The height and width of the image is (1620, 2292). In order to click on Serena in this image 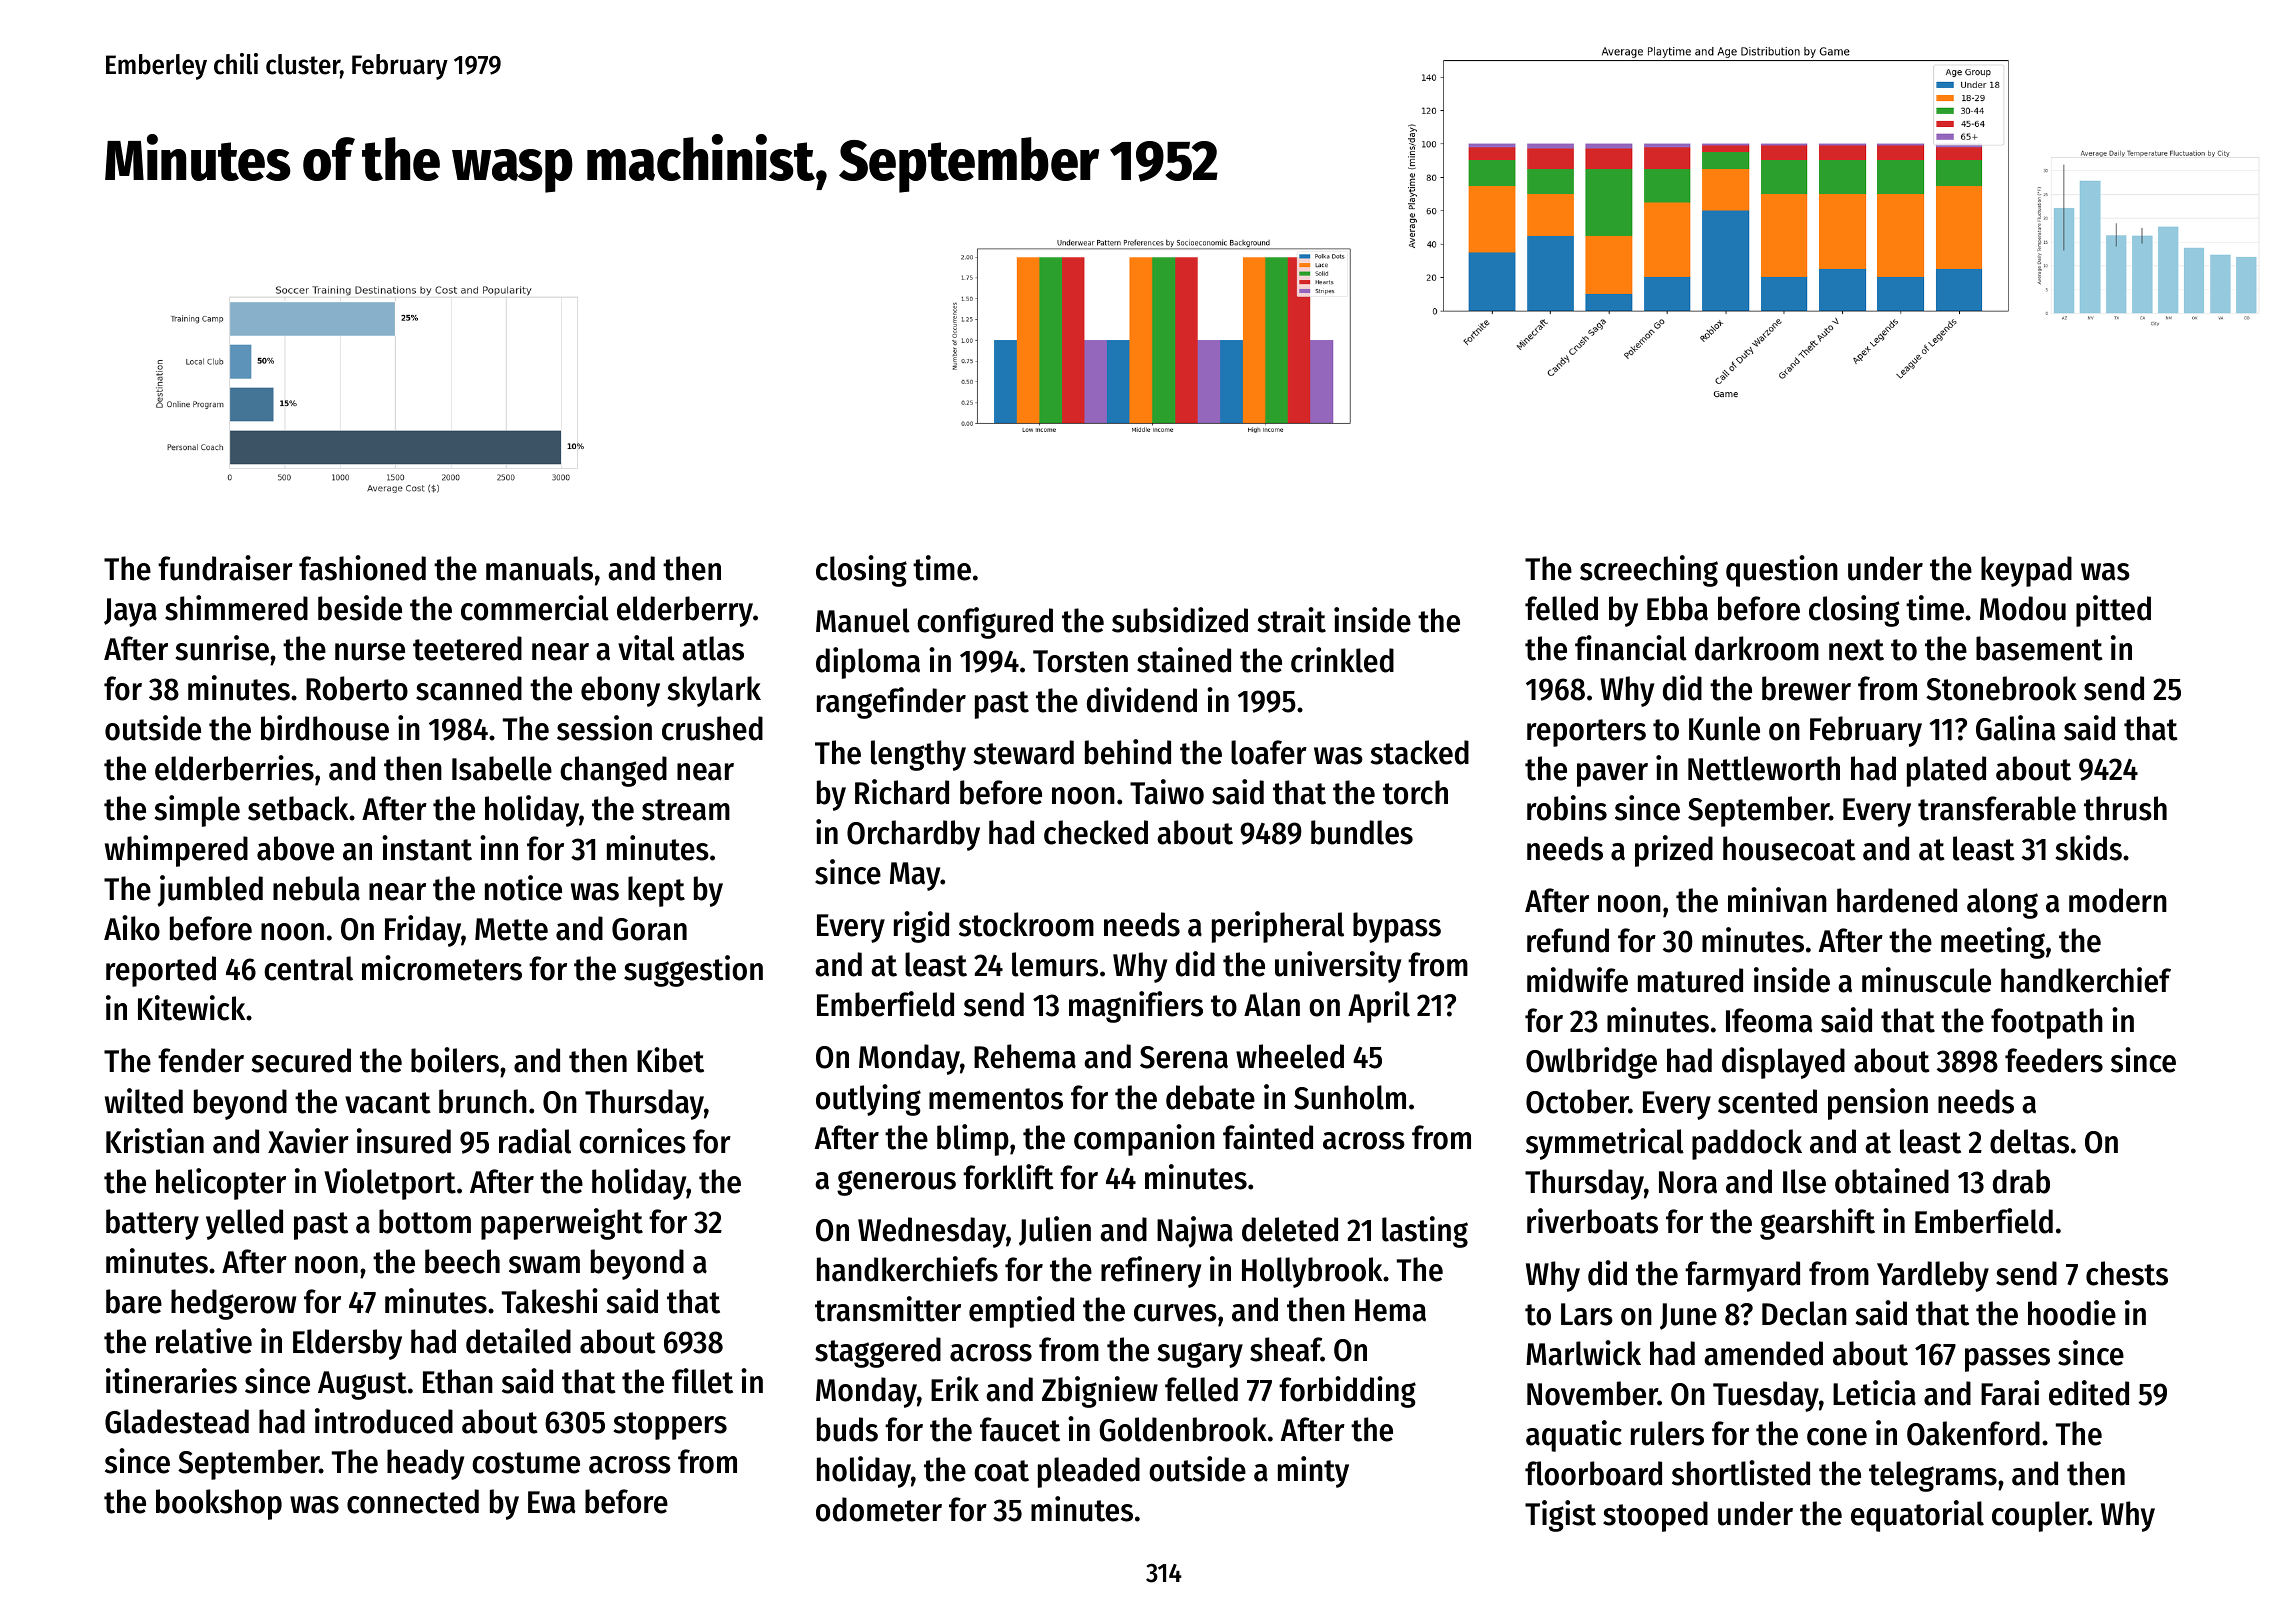, I will do `click(1184, 1057)`.
